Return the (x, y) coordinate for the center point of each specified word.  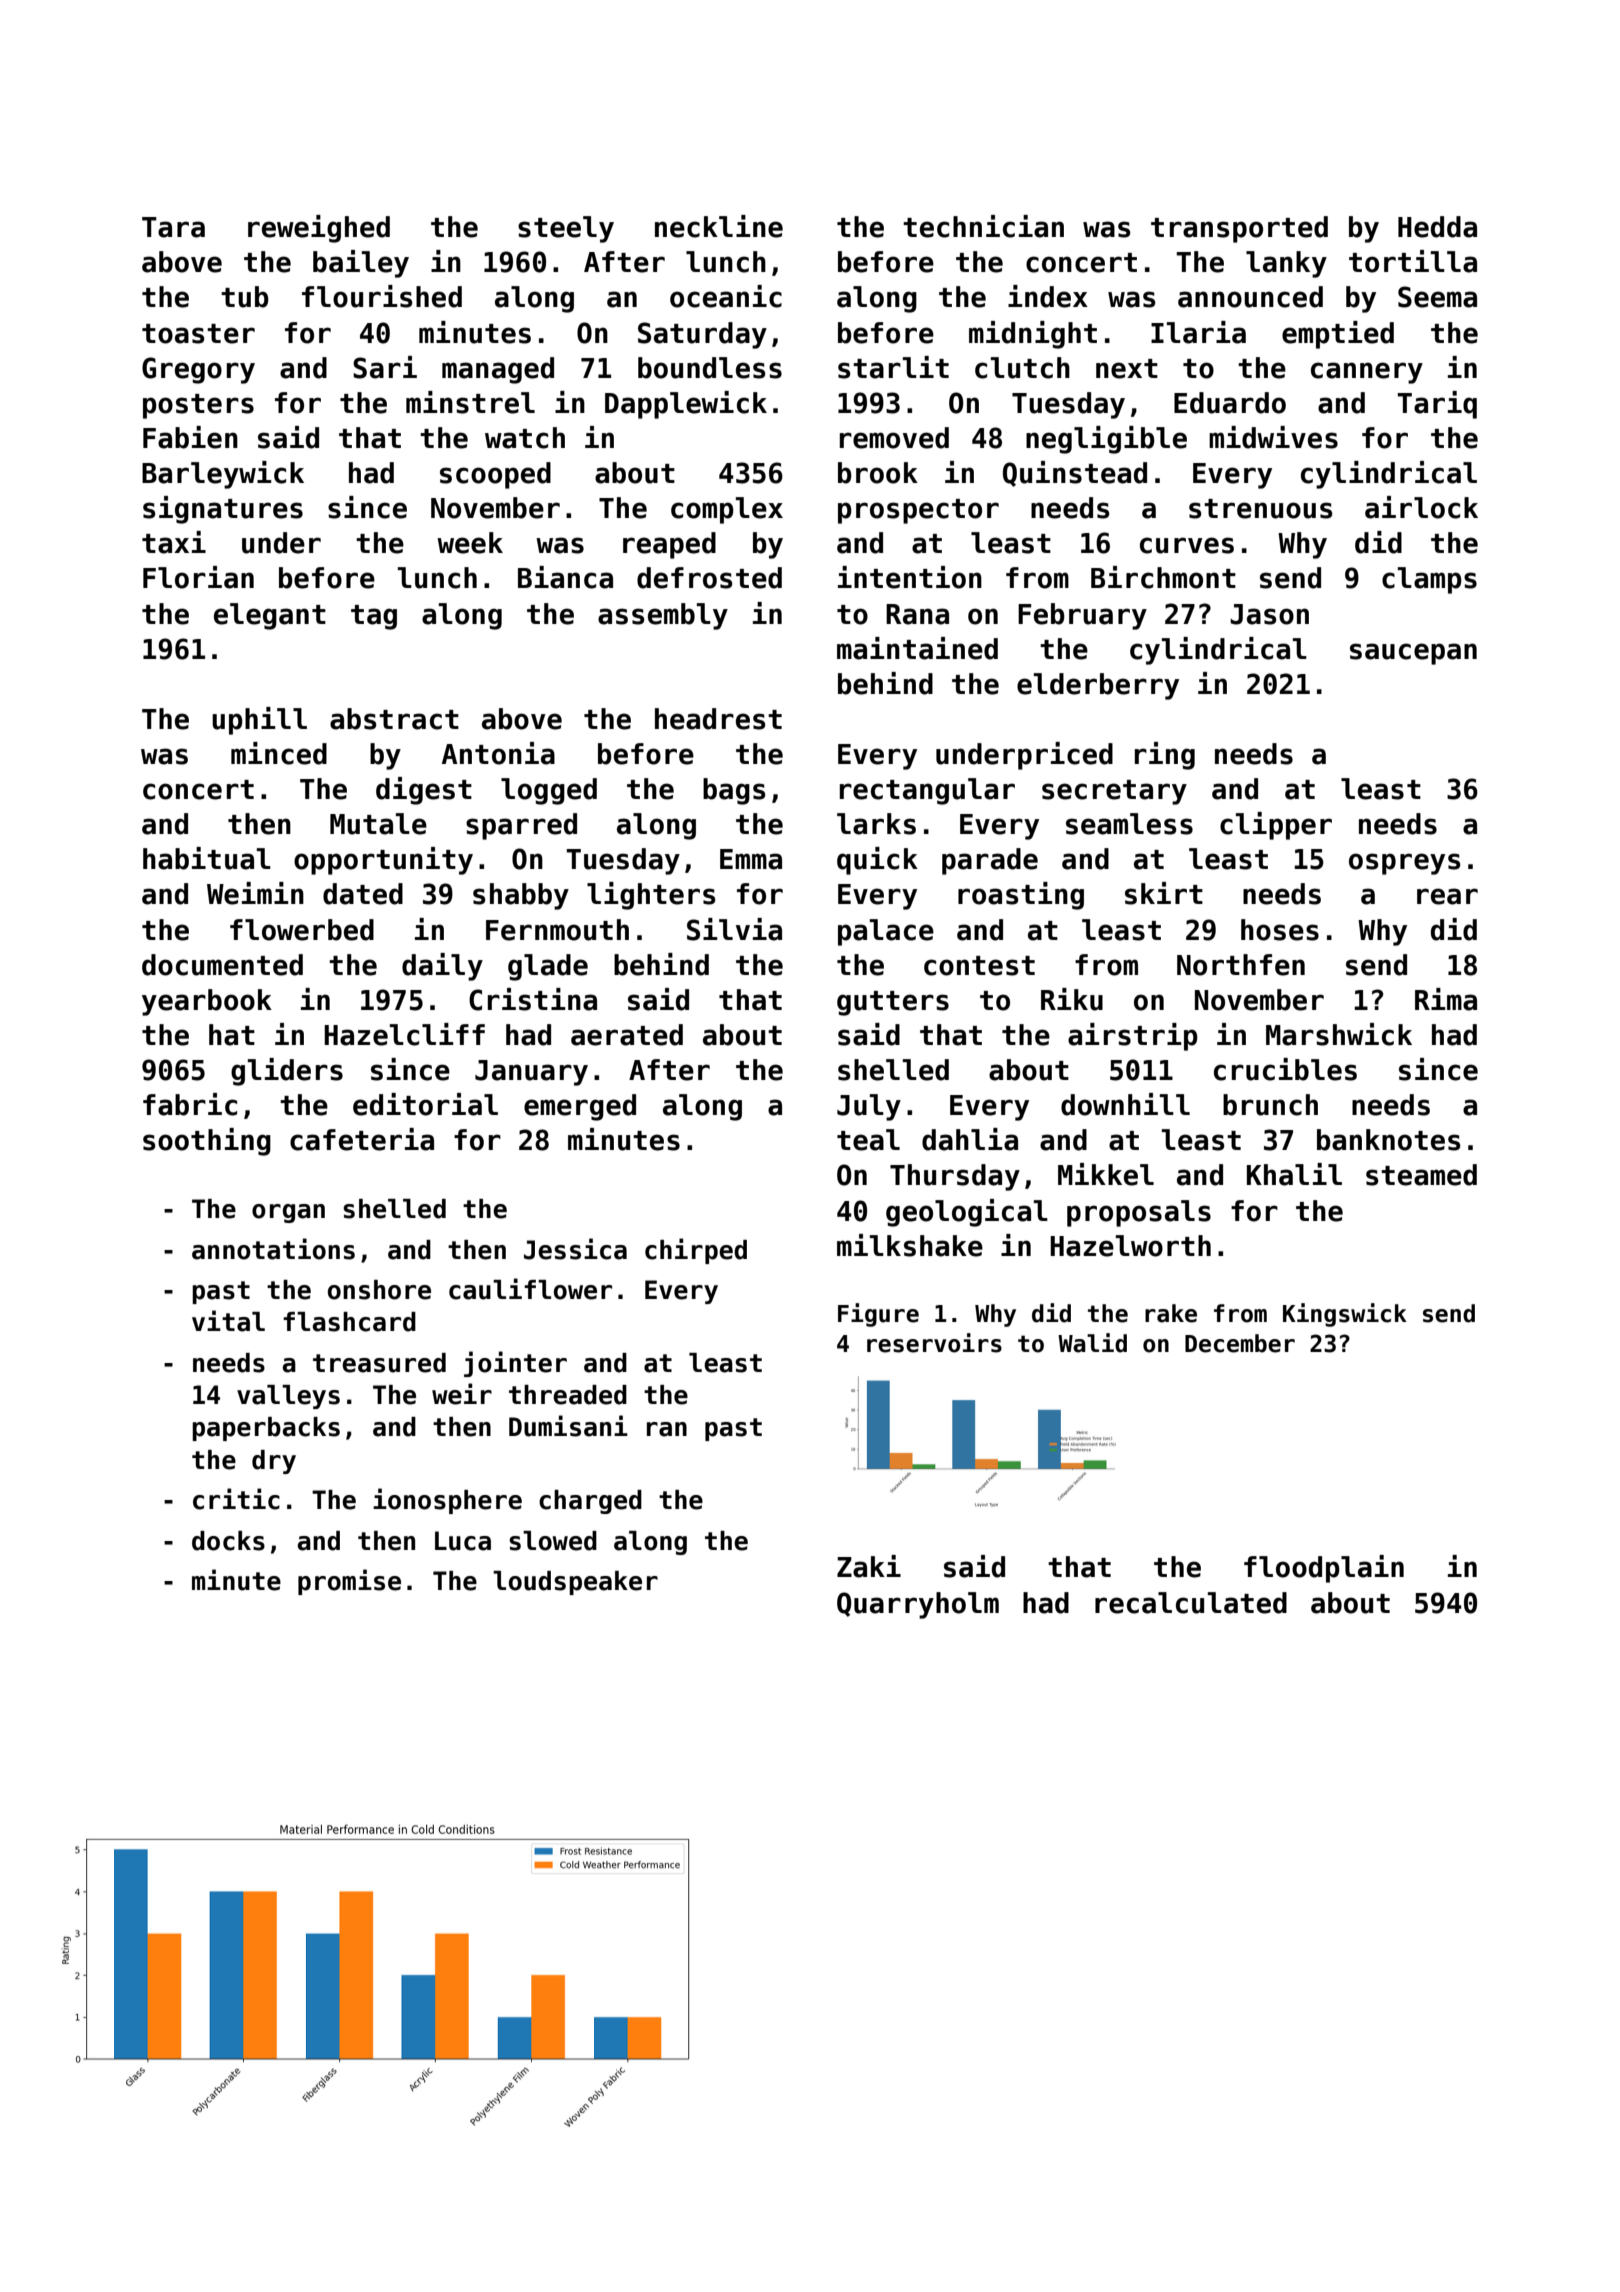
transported (1239, 229)
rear (1447, 896)
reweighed (319, 229)
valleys (288, 1397)
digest (424, 791)
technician (983, 226)
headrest (718, 719)
